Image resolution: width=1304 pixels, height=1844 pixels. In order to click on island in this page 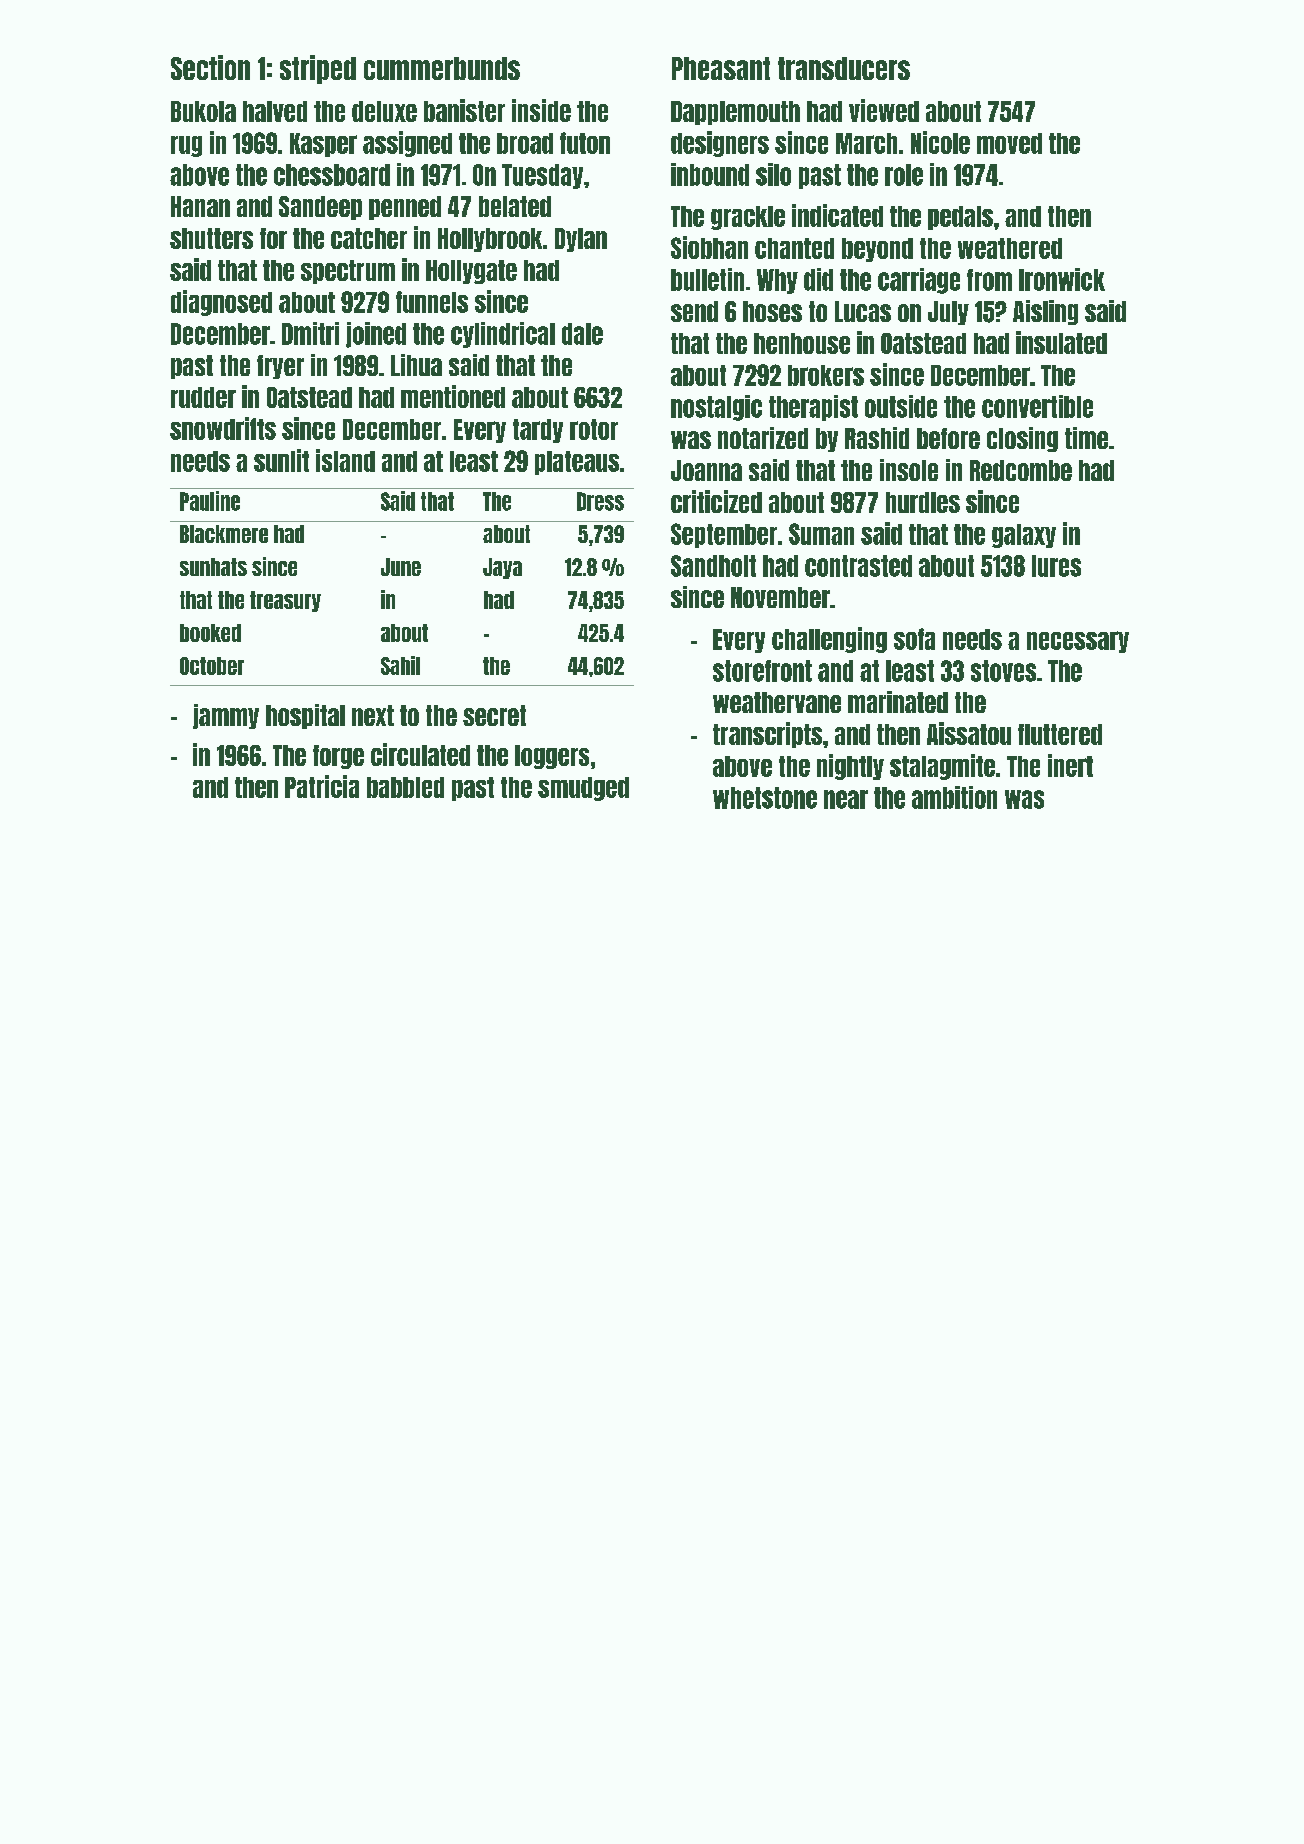, I will do `click(345, 460)`.
